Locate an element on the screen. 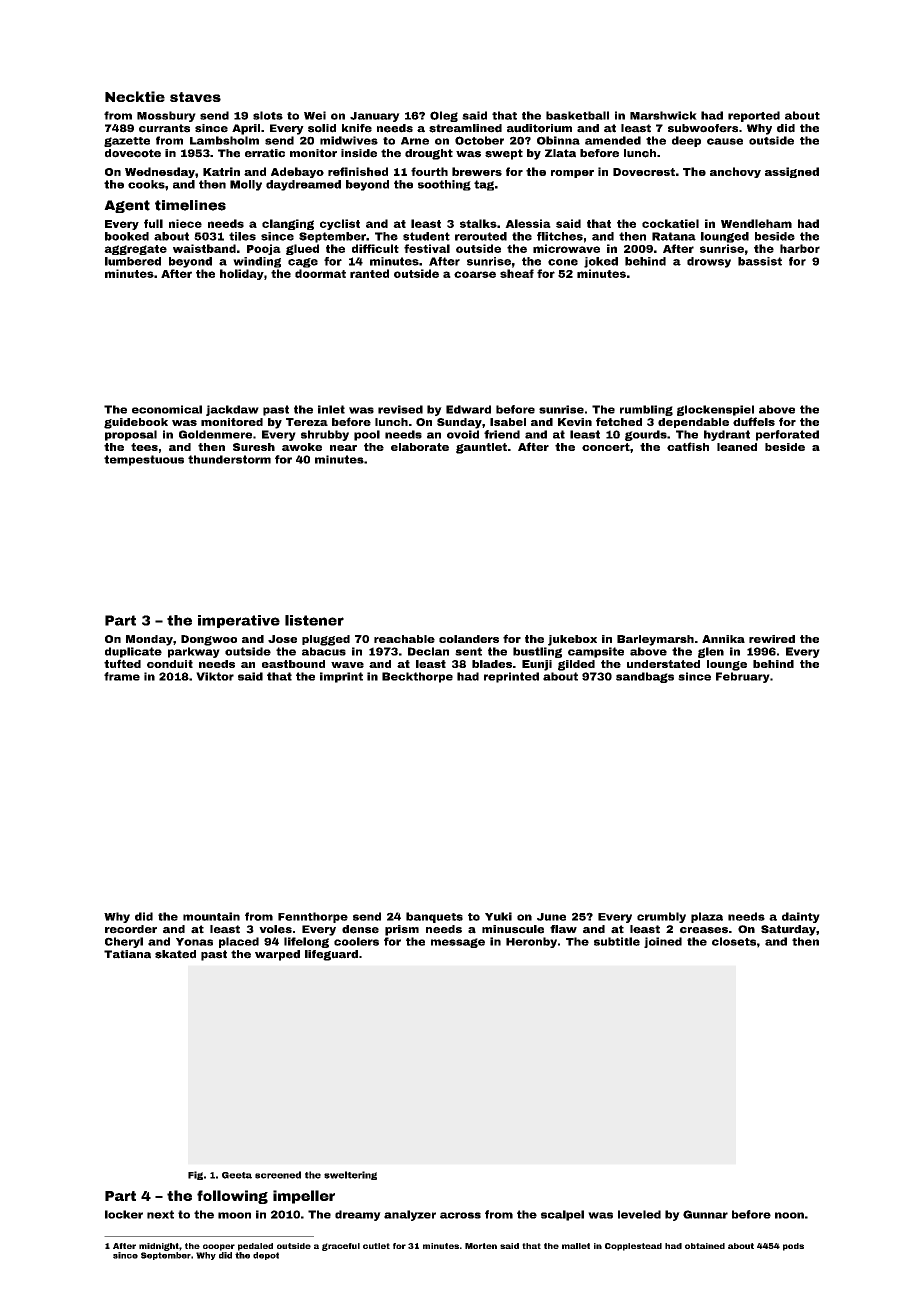 The width and height of the screenshot is (924, 1308). June is located at coordinates (551, 917).
